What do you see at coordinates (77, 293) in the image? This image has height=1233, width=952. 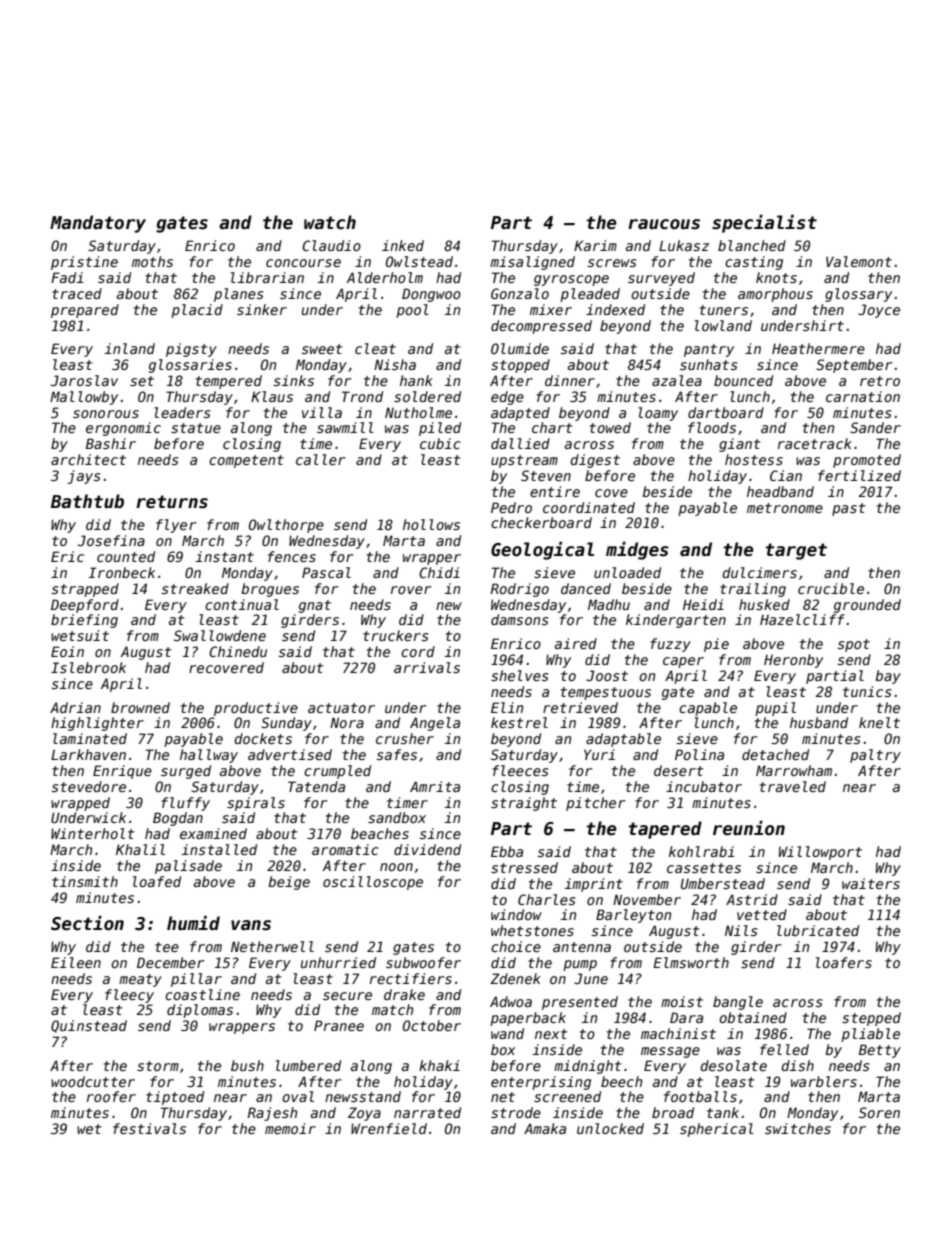 I see `traced` at bounding box center [77, 293].
